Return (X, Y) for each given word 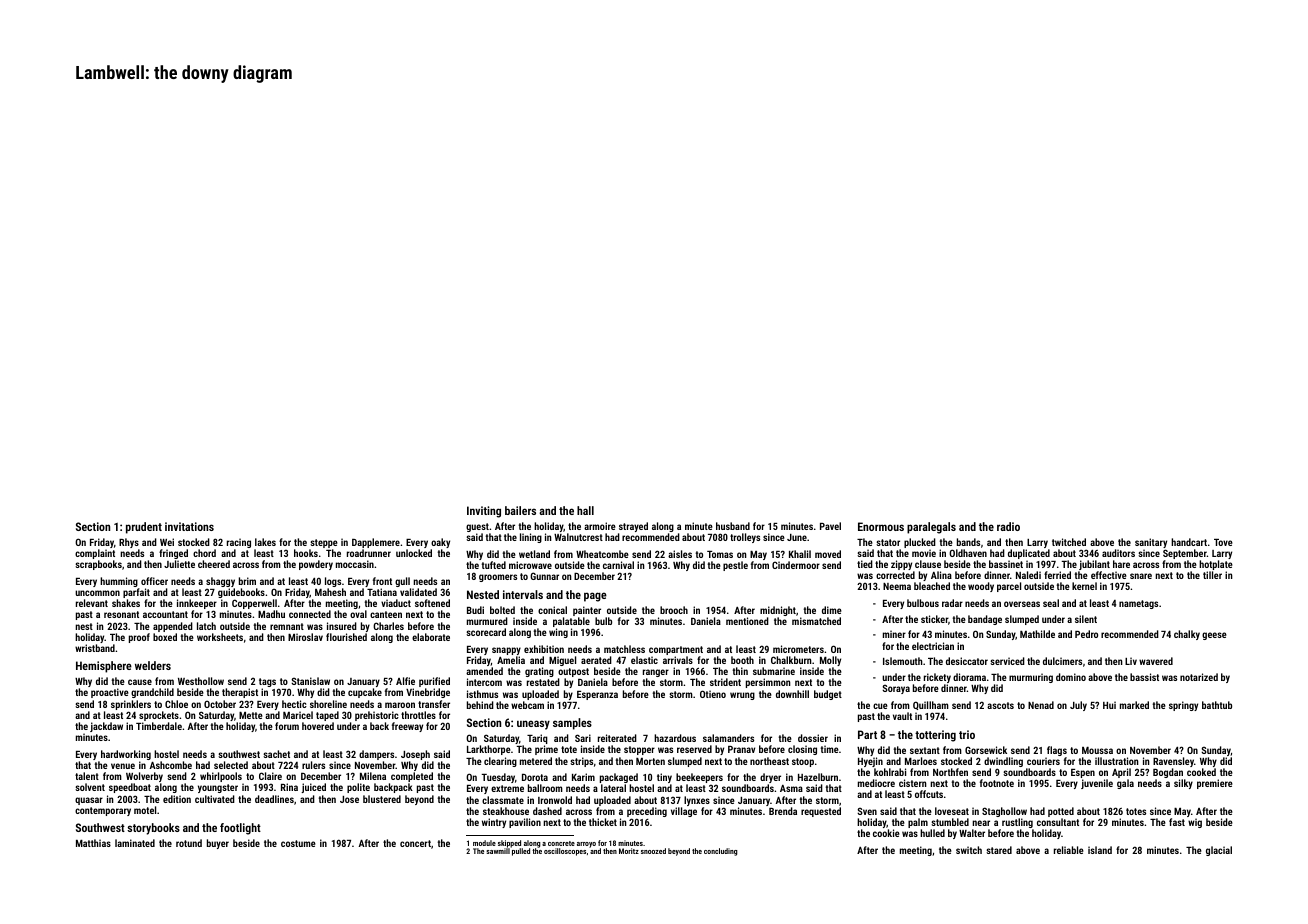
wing (558, 633)
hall (585, 510)
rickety (937, 678)
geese (1214, 636)
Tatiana (382, 592)
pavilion (525, 823)
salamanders (728, 738)
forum (287, 726)
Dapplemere (376, 543)
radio (1008, 526)
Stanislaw (310, 681)
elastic (644, 660)
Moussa (1097, 750)
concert (415, 843)
